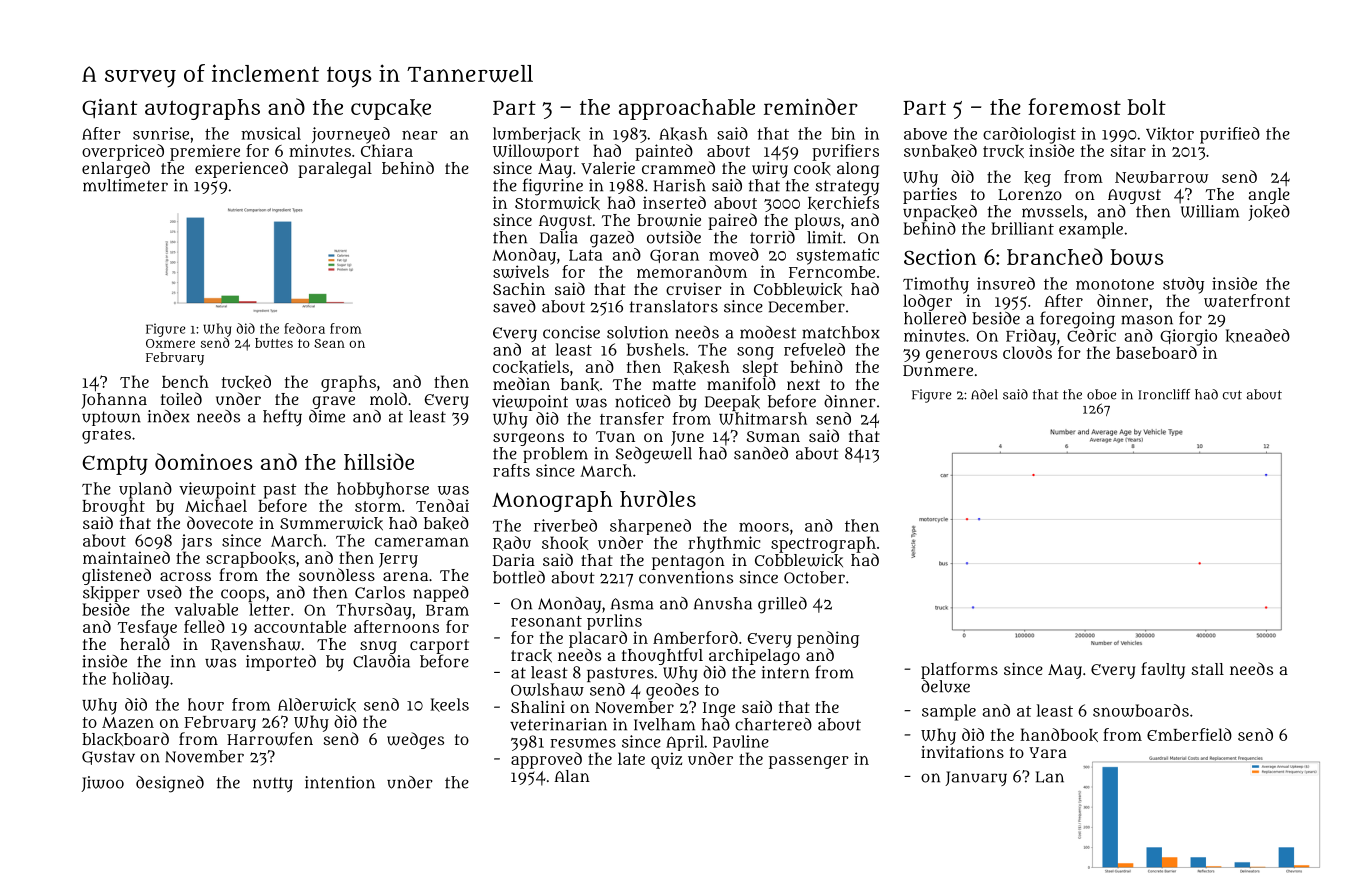 This document has height=887, width=1372. What do you see at coordinates (832, 272) in the document?
I see `Ferncombe` at bounding box center [832, 272].
